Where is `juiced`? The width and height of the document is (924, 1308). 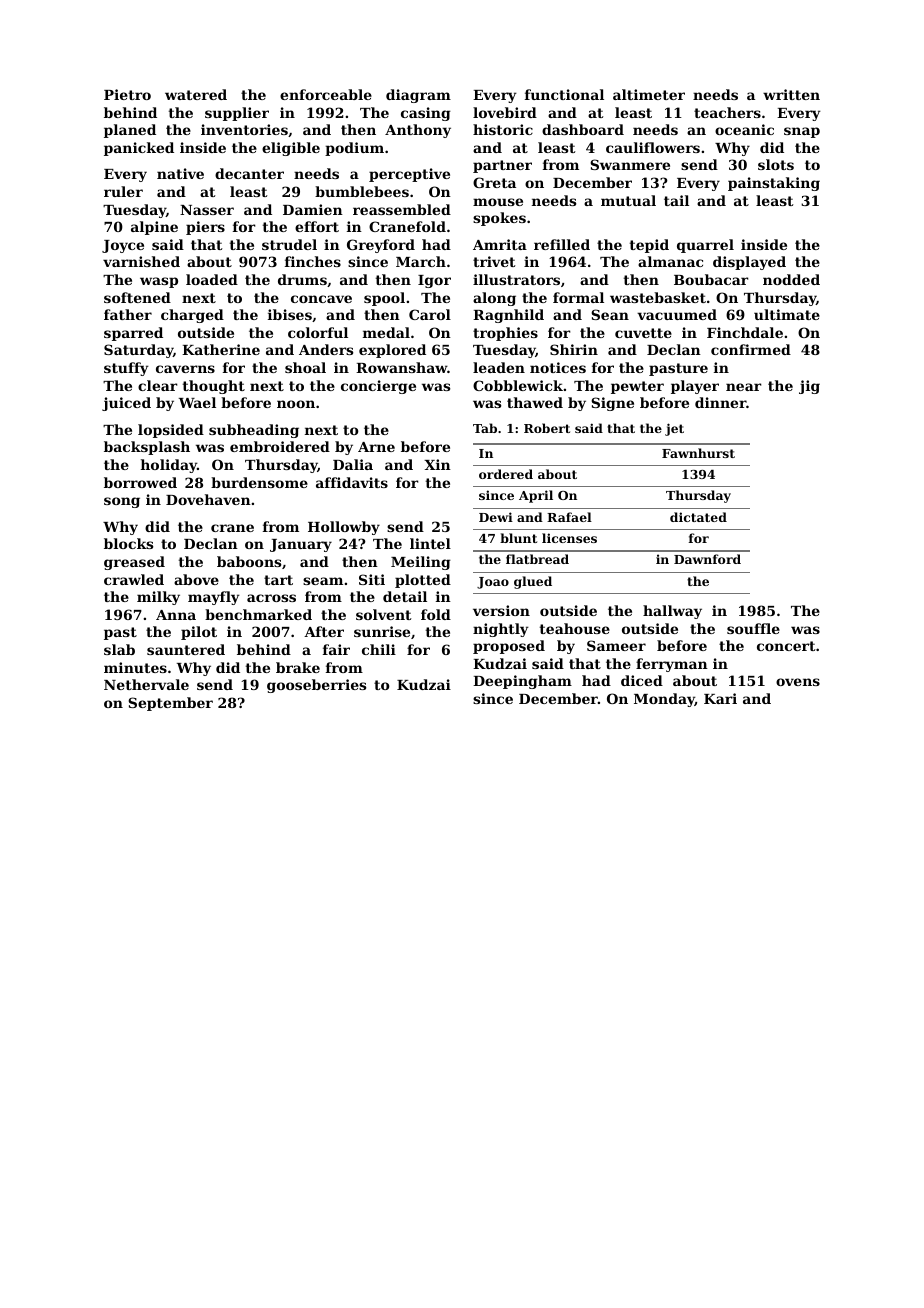 juiced is located at coordinates (126, 404).
